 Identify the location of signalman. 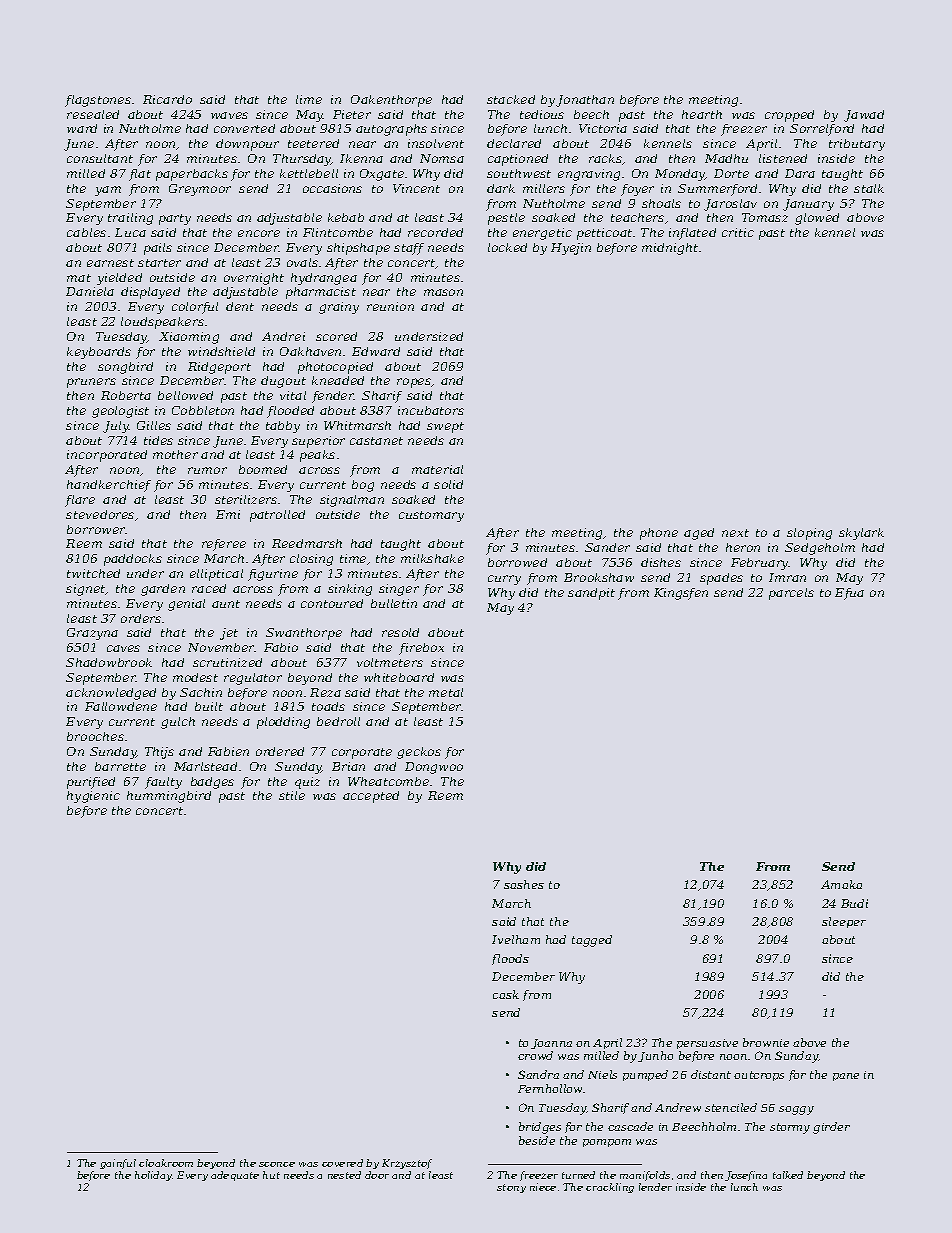
(352, 501).
